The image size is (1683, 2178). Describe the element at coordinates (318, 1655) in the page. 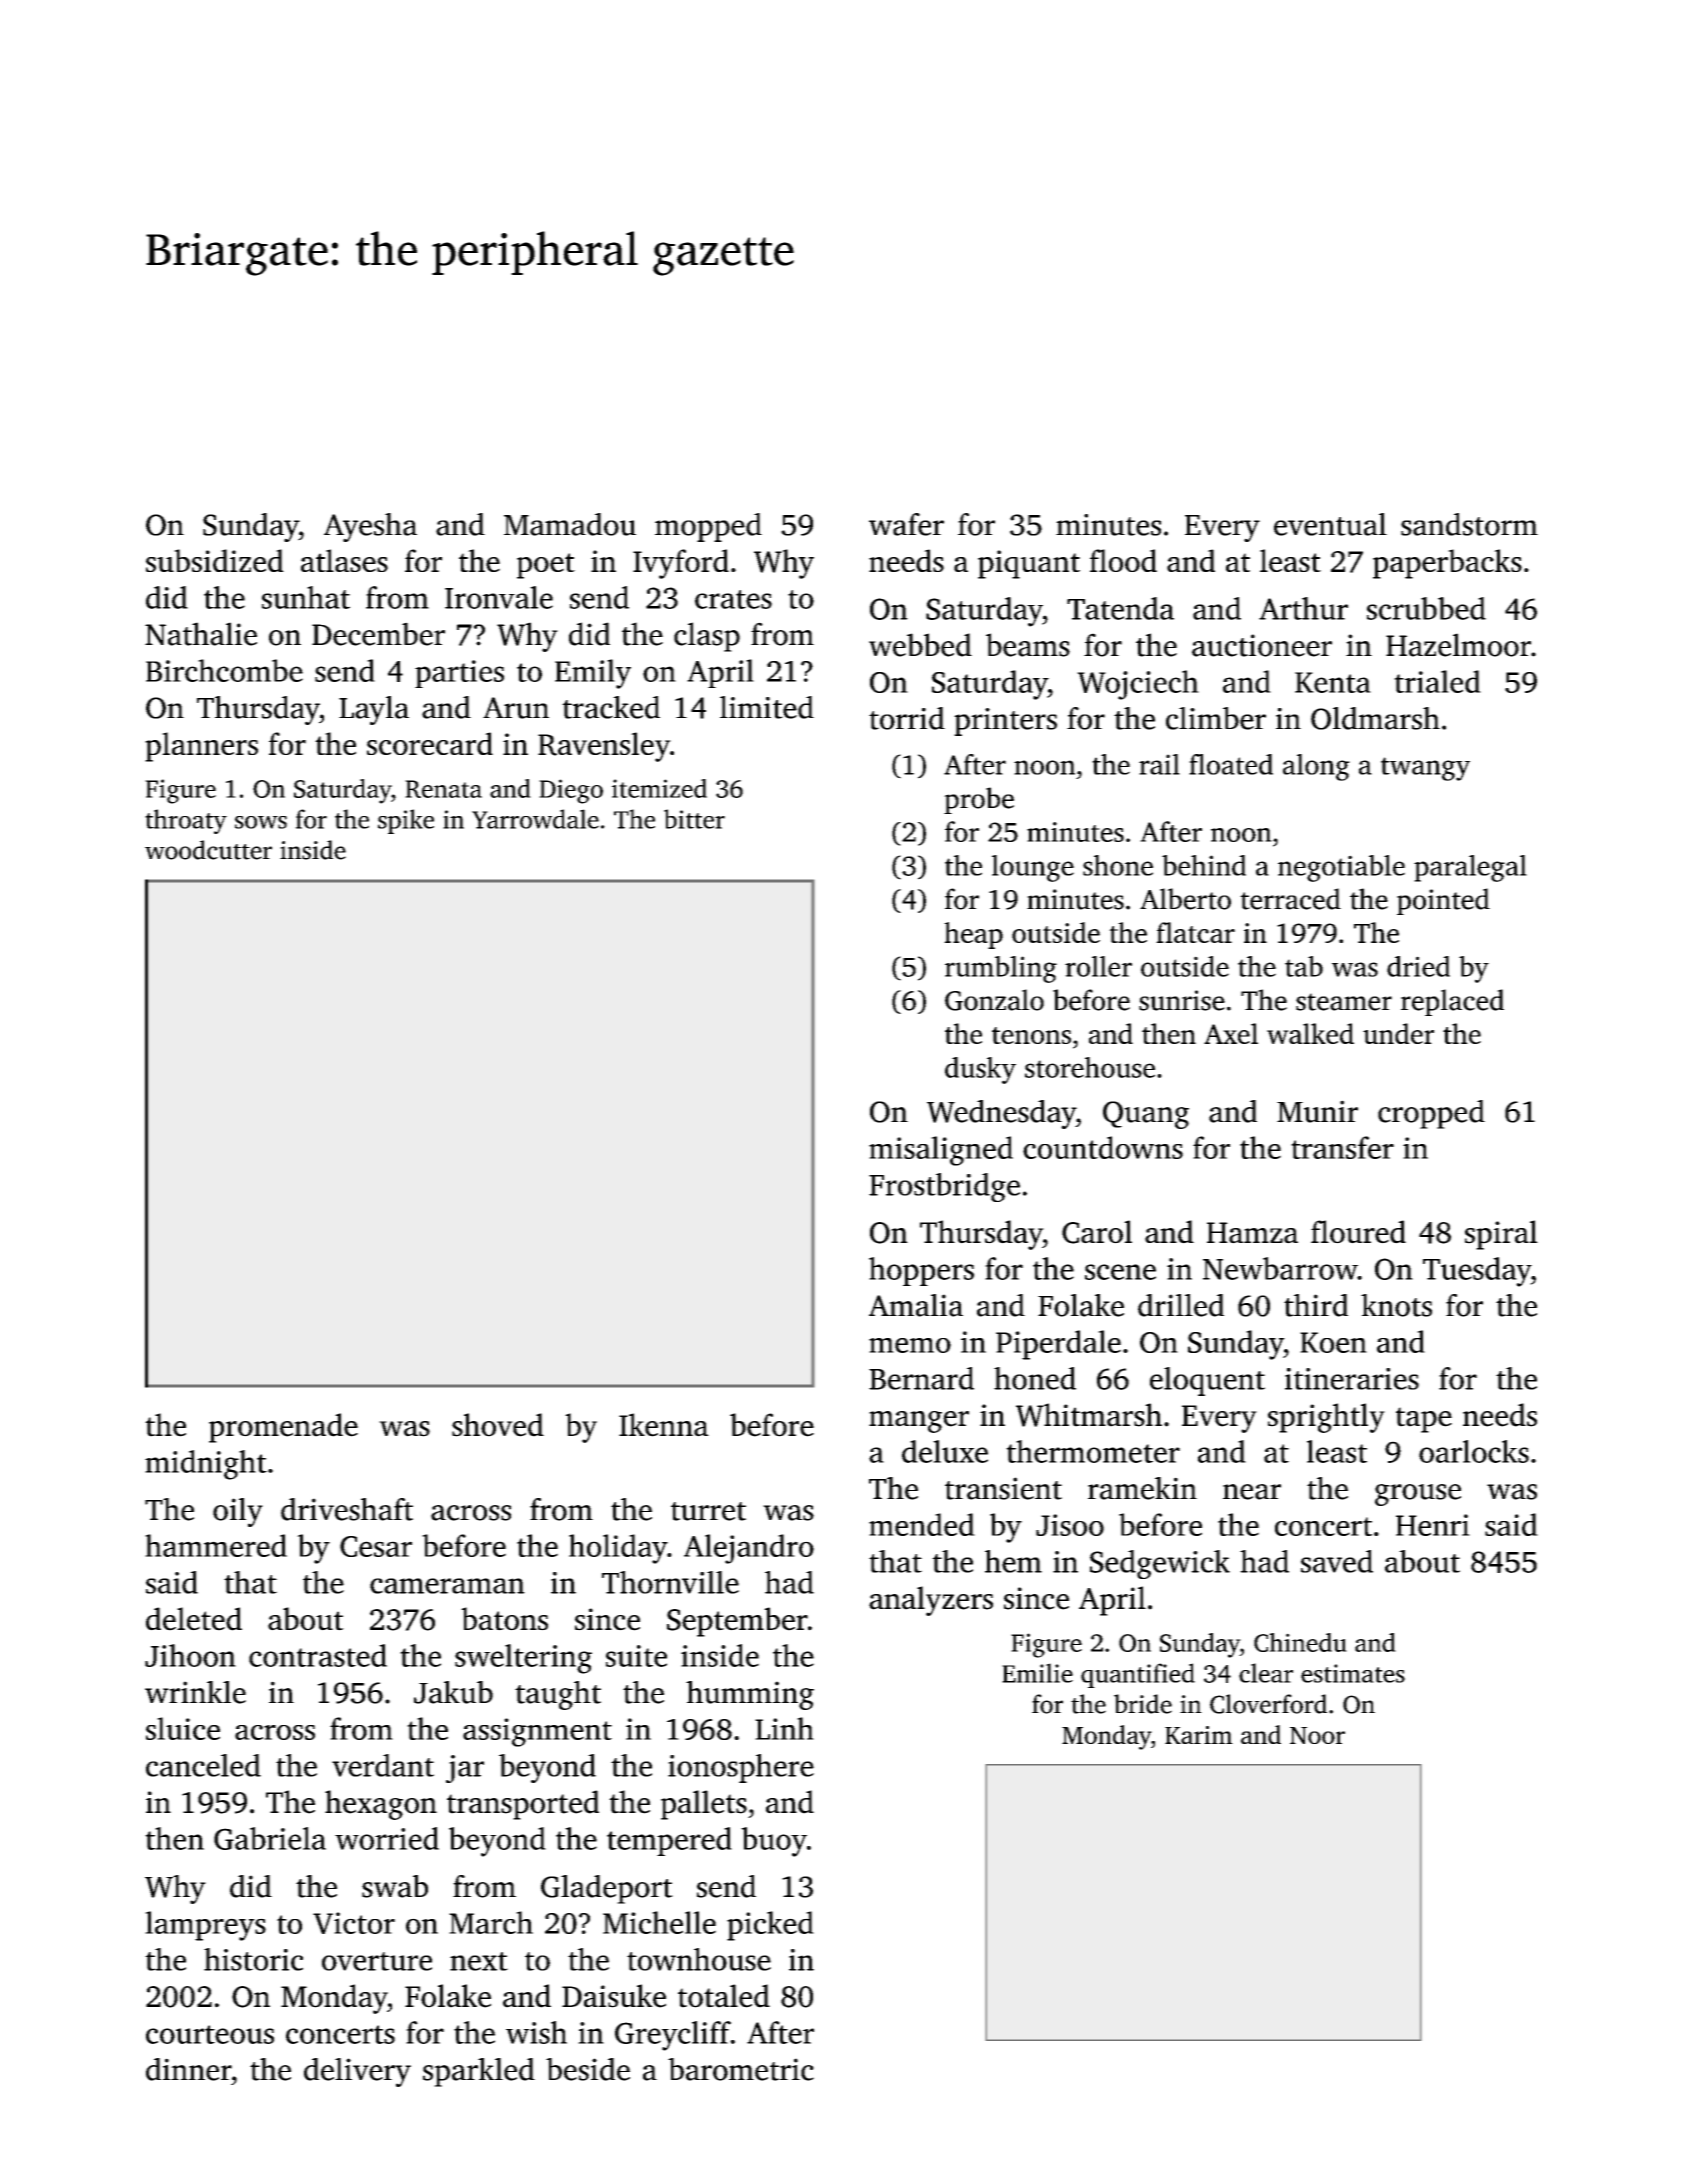

I see `contrasted` at that location.
